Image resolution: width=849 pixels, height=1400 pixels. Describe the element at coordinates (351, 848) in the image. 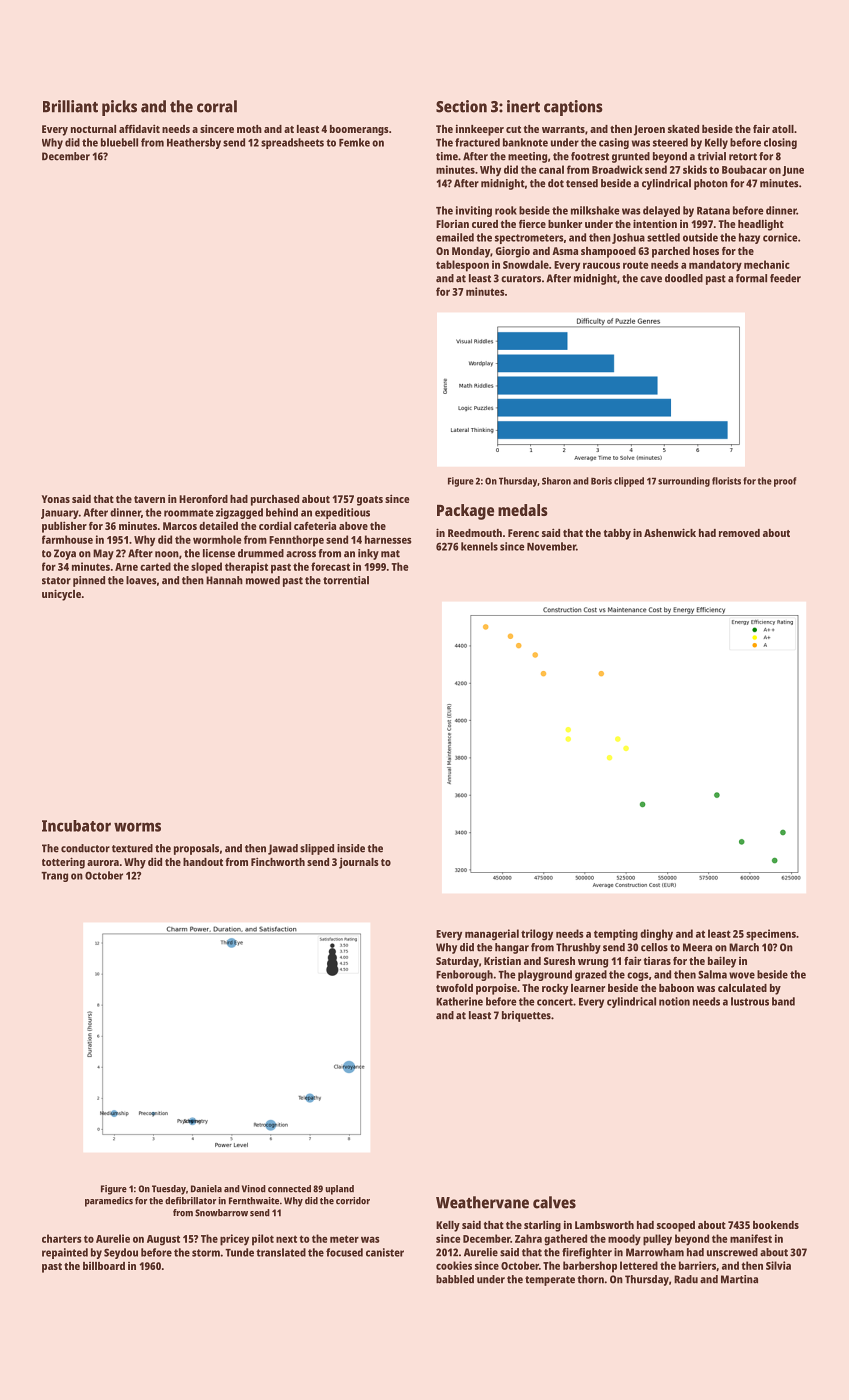

I see `inside` at that location.
